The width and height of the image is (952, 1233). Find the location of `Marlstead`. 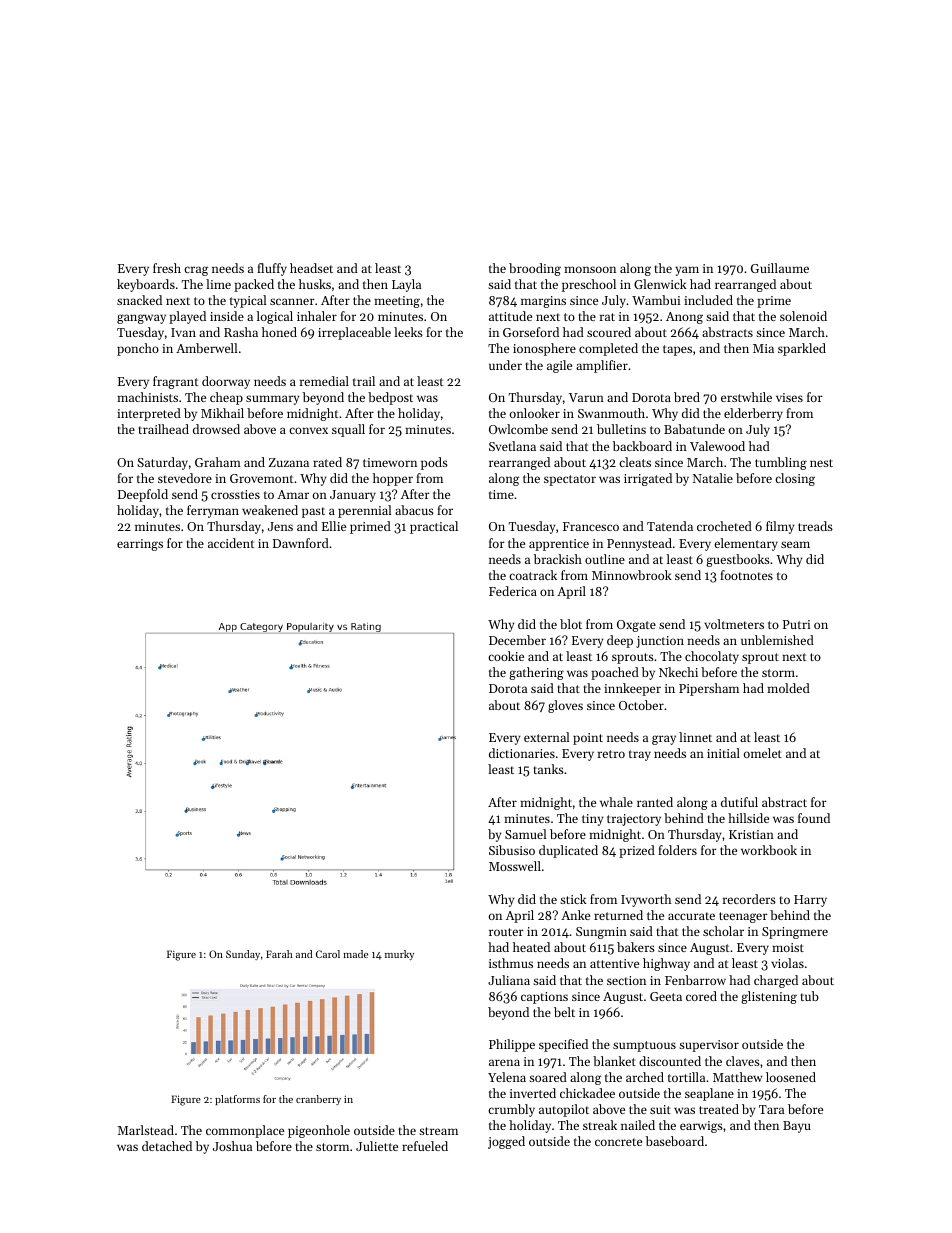

Marlstead is located at coordinates (146, 1130).
